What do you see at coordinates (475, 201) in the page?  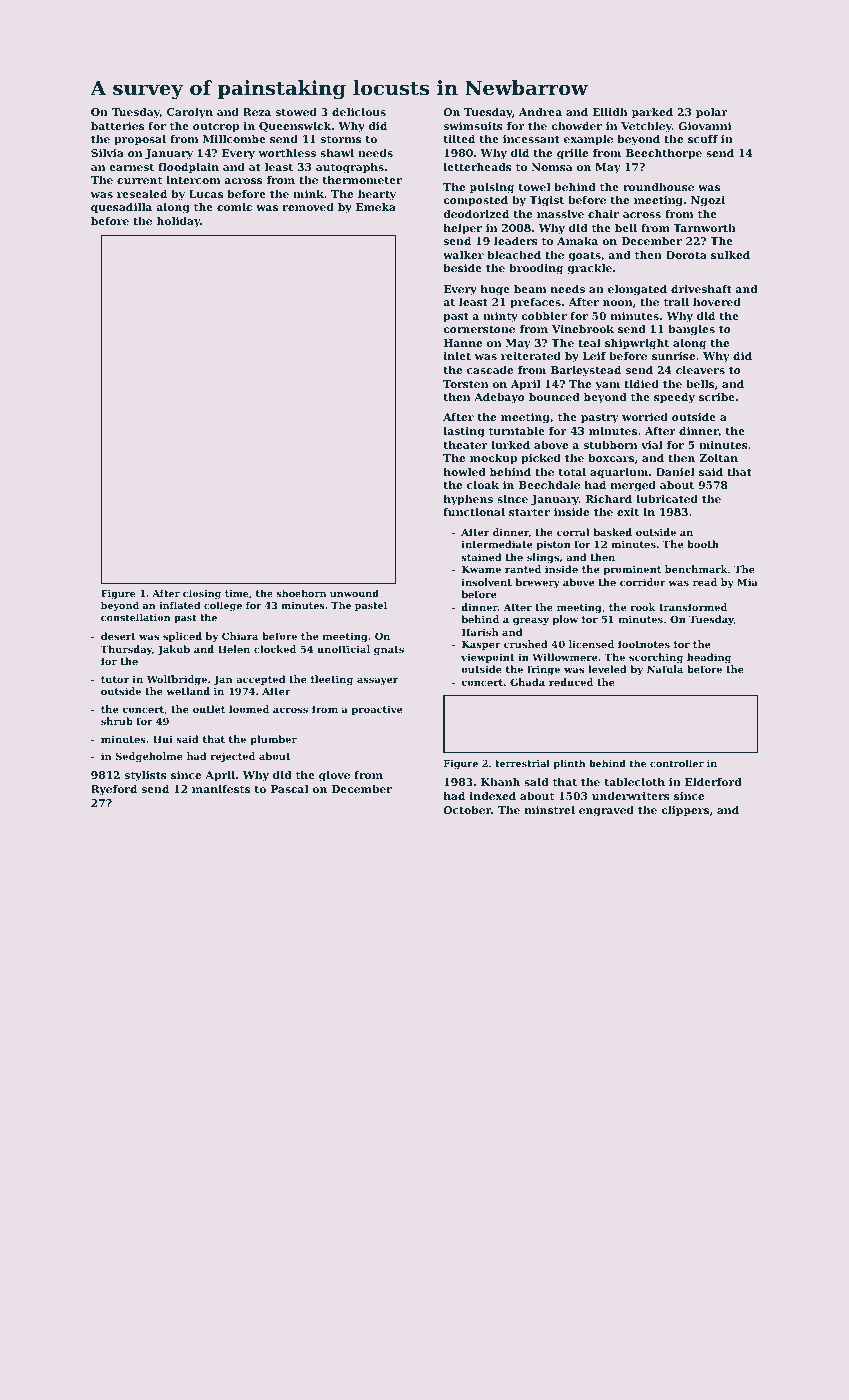 I see `composted` at bounding box center [475, 201].
